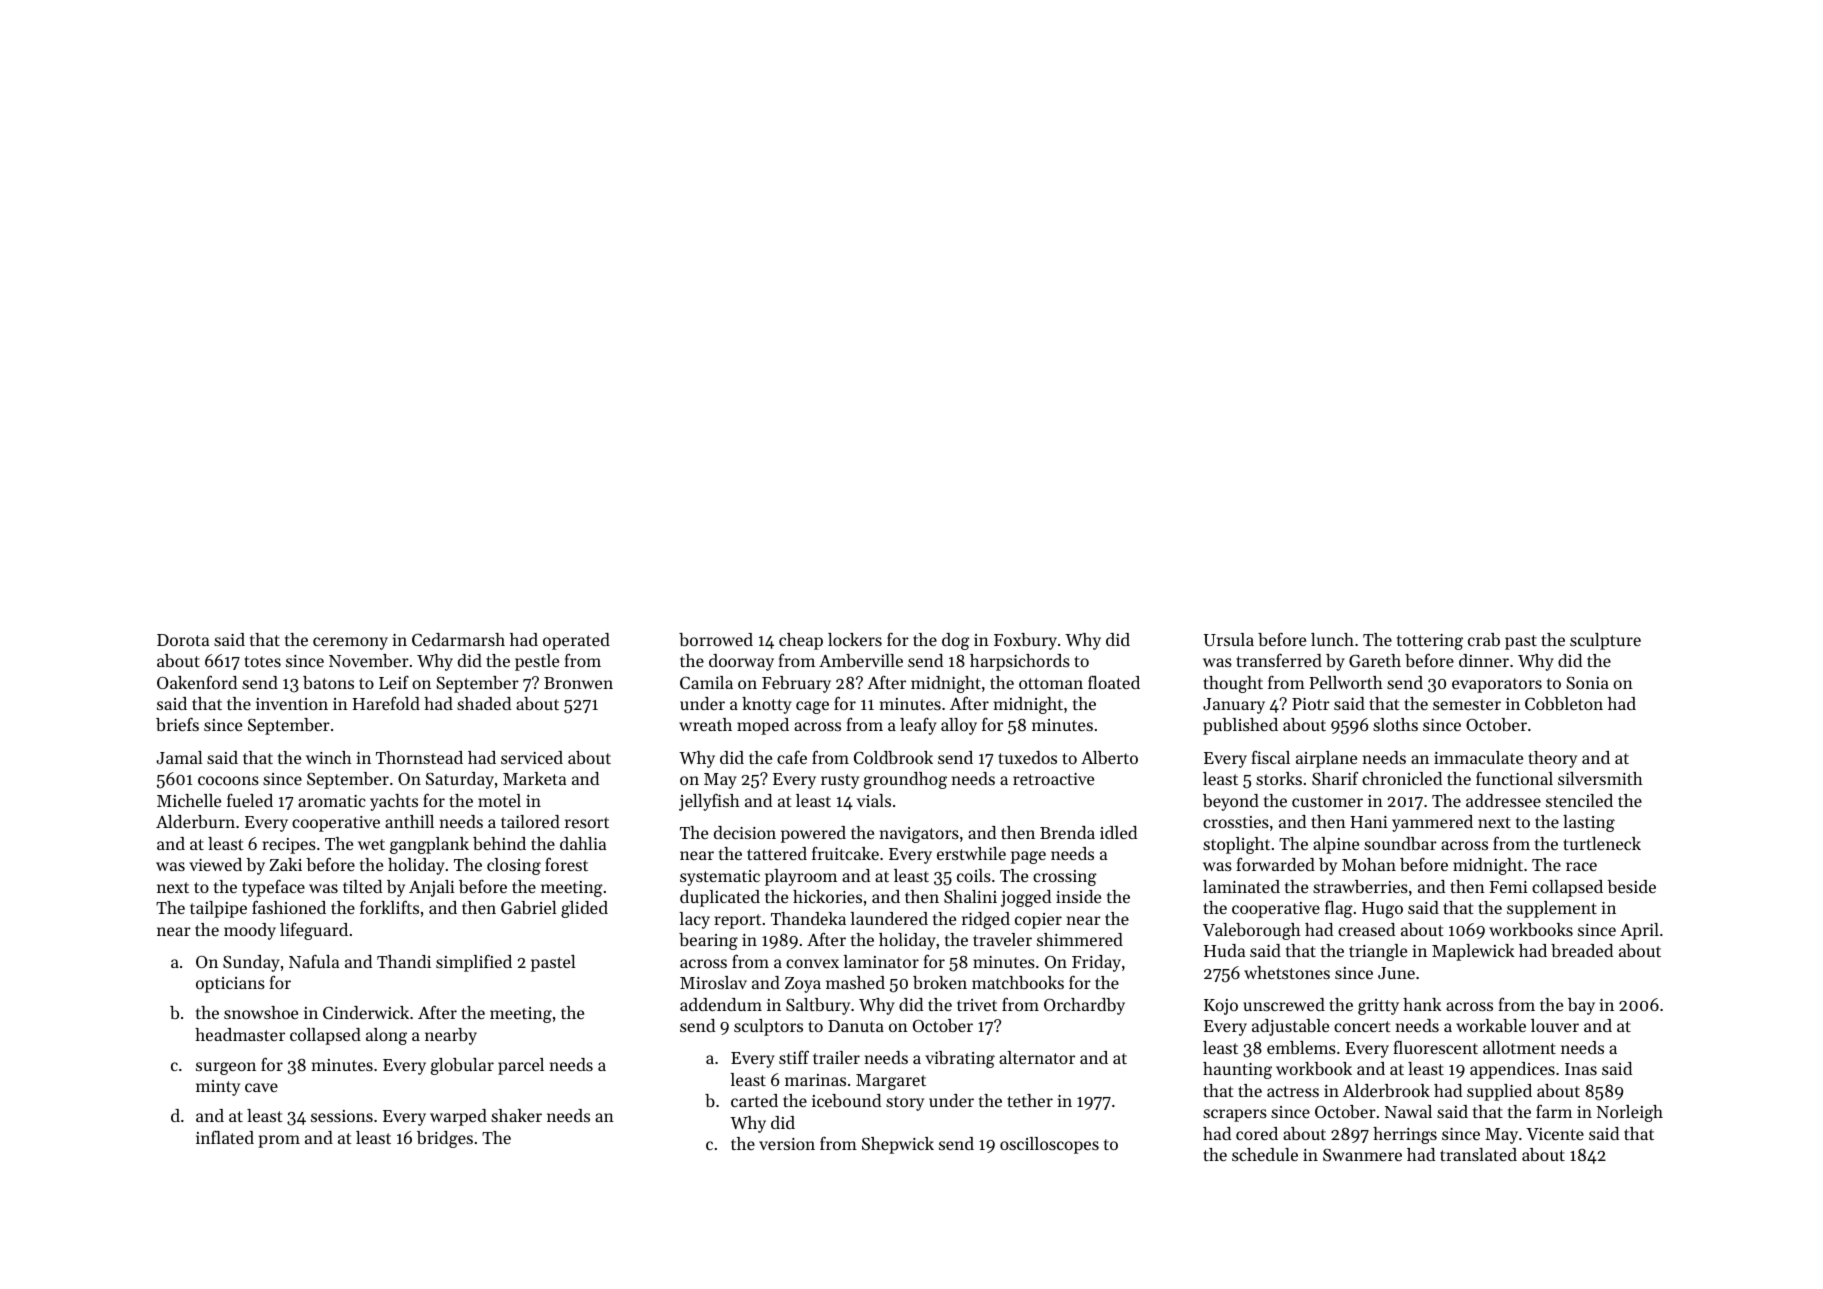 This document has width=1823, height=1289. Describe the element at coordinates (960, 1059) in the document. I see `vibrating` at that location.
